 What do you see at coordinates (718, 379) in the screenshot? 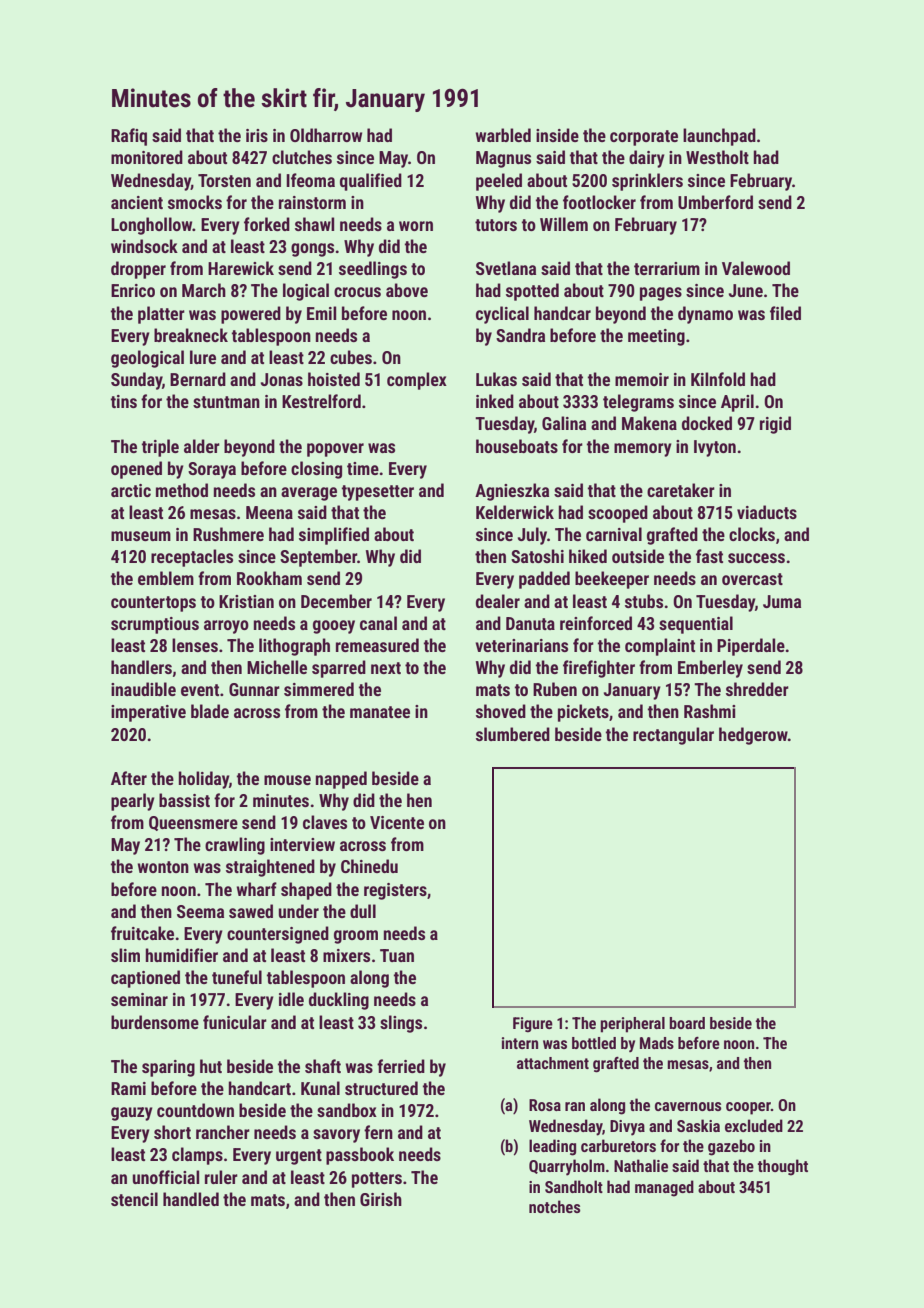
I see `Kilnfold` at bounding box center [718, 379].
